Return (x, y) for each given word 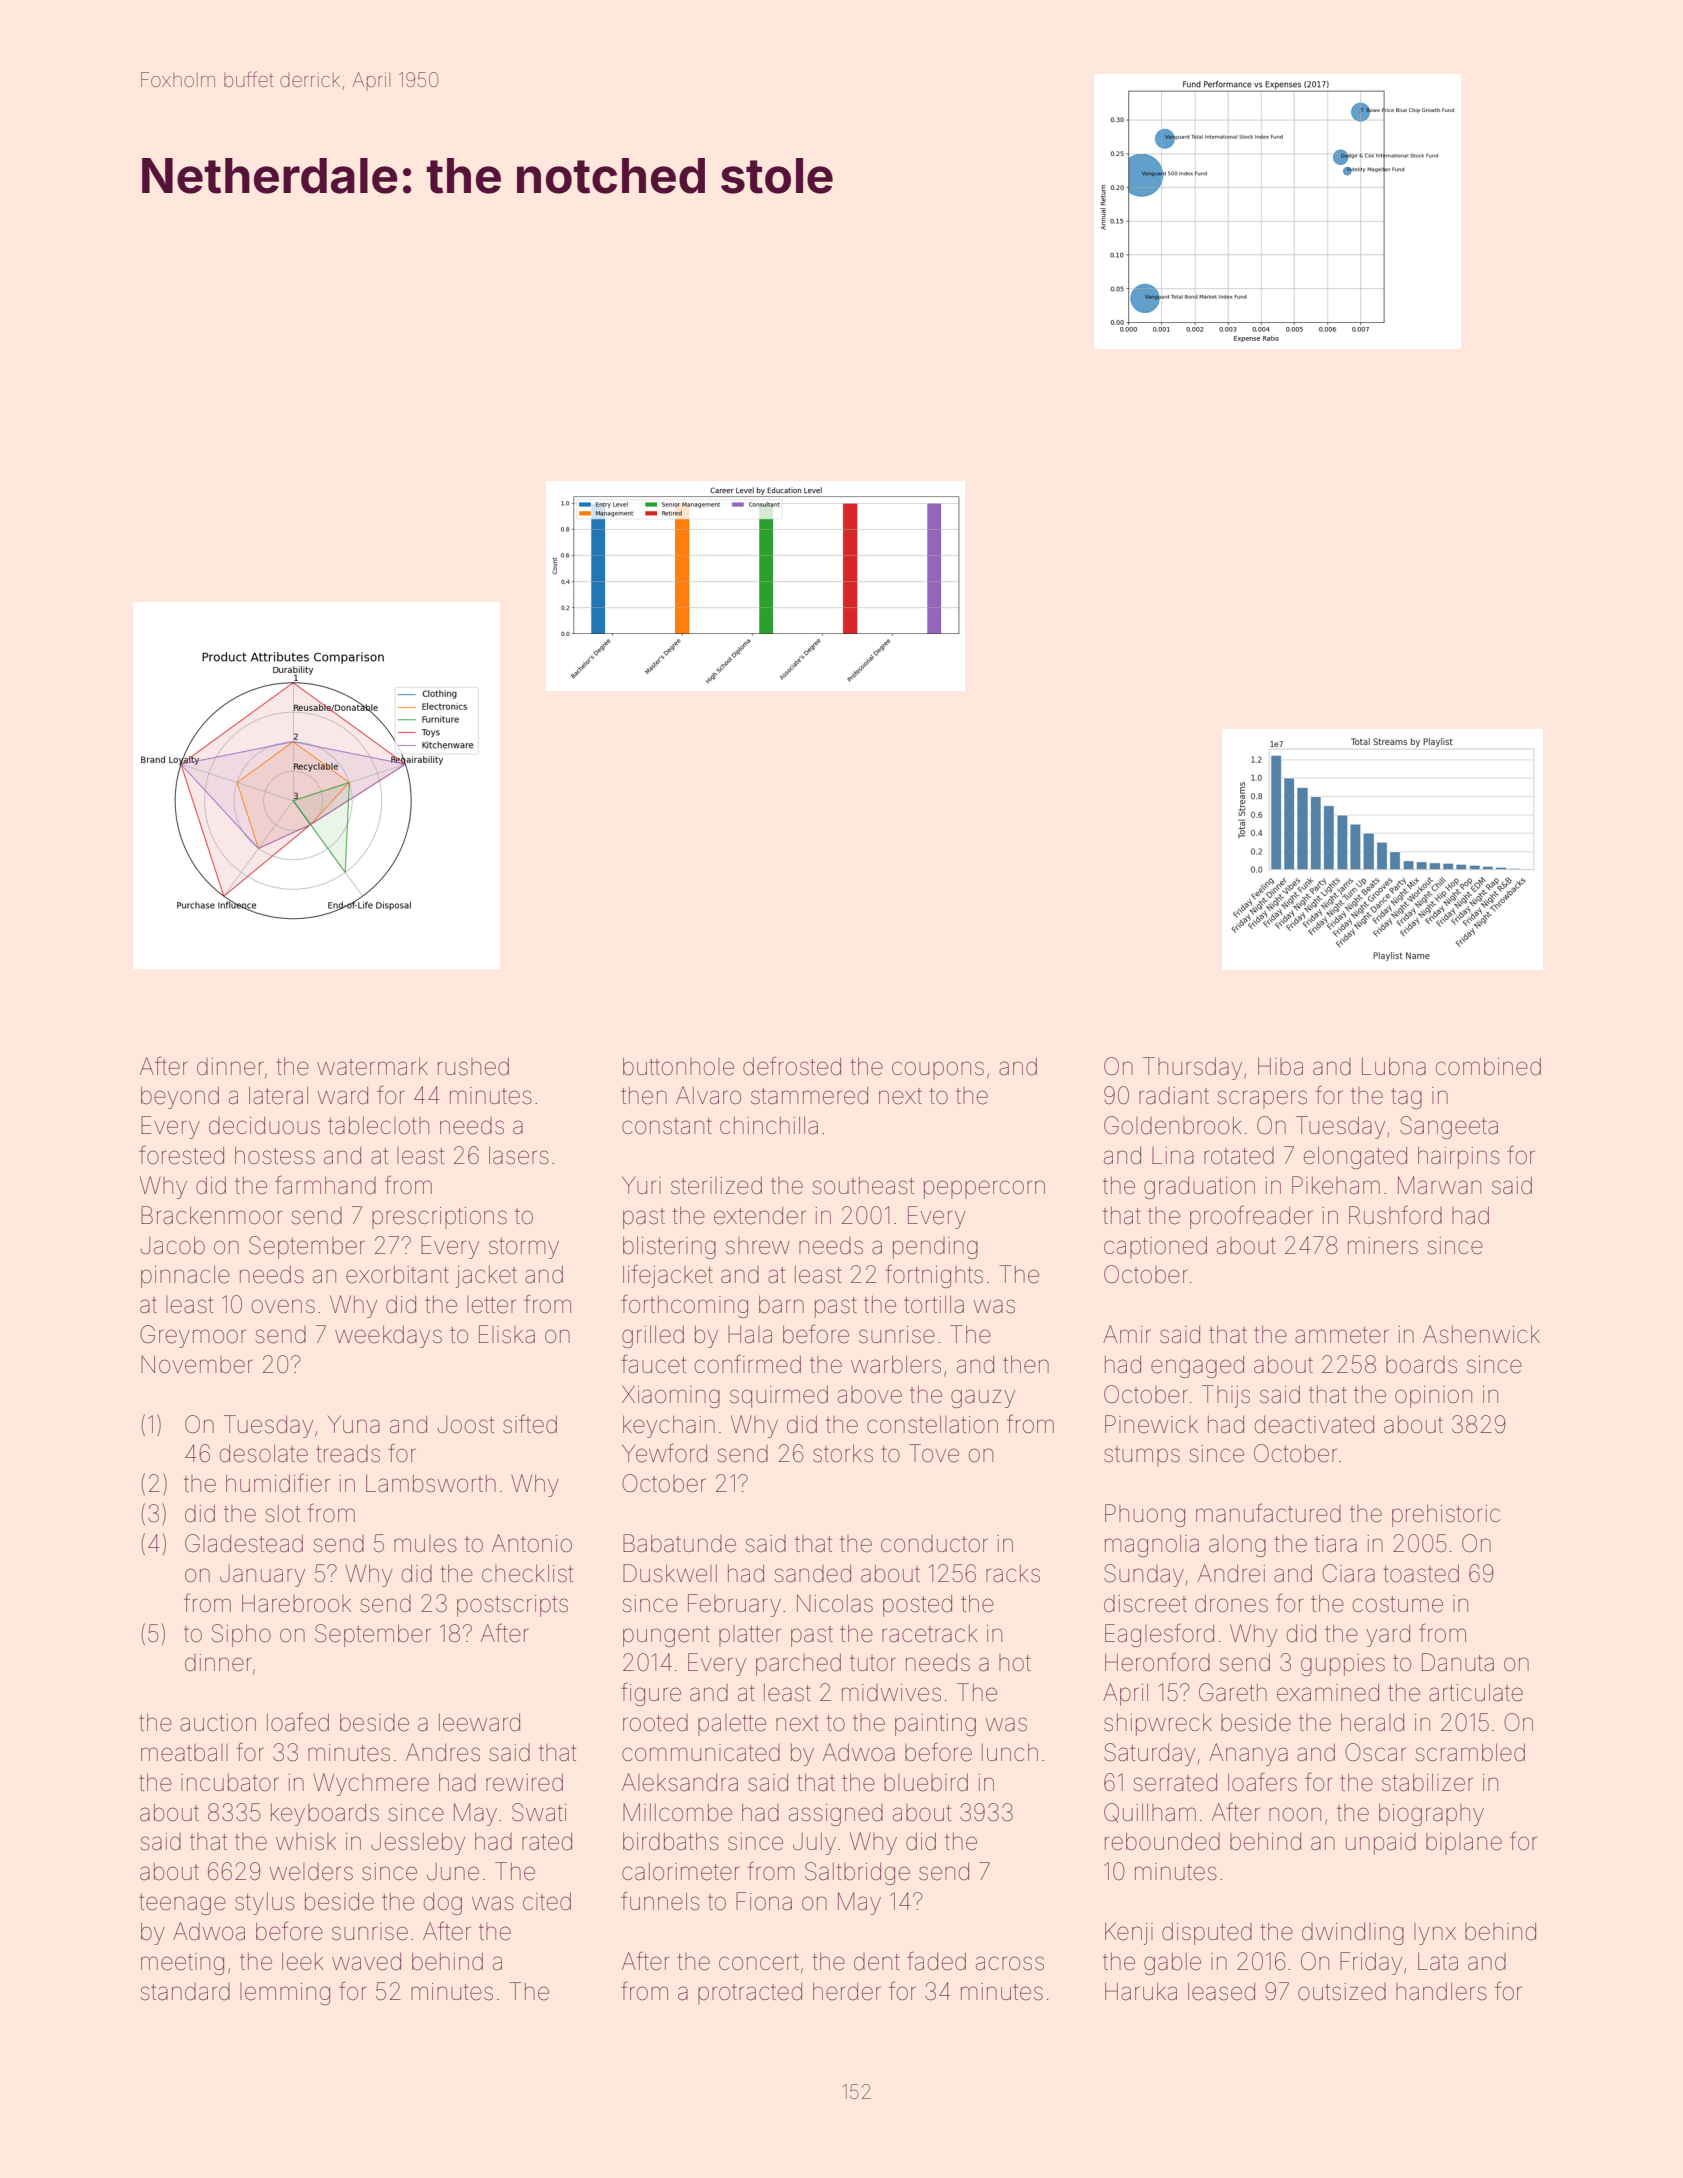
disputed (1207, 1933)
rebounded (1162, 1841)
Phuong (1145, 1515)
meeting (182, 1964)
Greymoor (193, 1336)
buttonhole (678, 1066)
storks (843, 1453)
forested (181, 1155)
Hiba (1280, 1066)
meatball (184, 1753)
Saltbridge (857, 1873)
